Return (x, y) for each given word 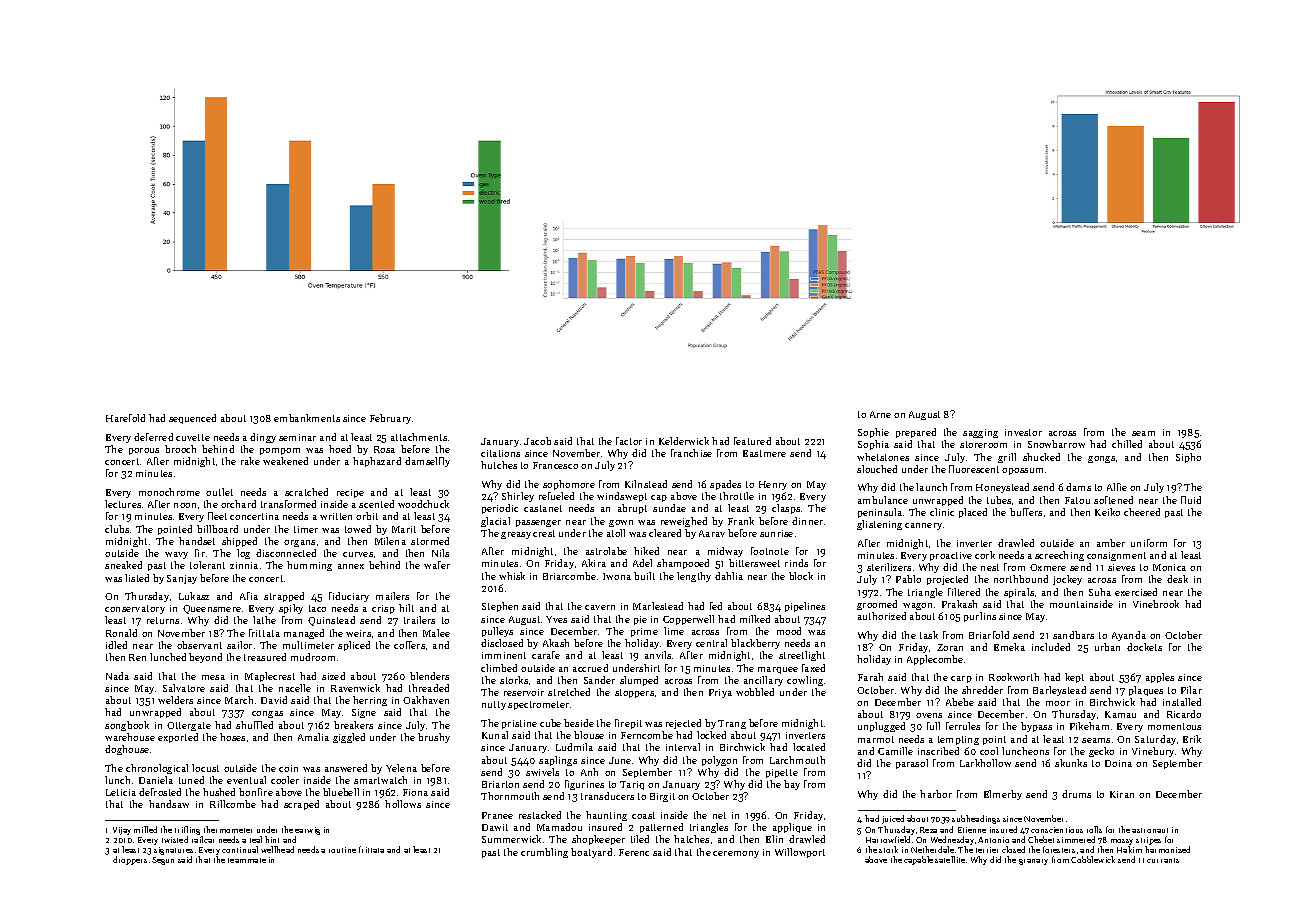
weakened (285, 461)
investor (1023, 432)
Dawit (495, 827)
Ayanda (1129, 636)
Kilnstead (646, 484)
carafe (546, 655)
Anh (589, 772)
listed (137, 578)
